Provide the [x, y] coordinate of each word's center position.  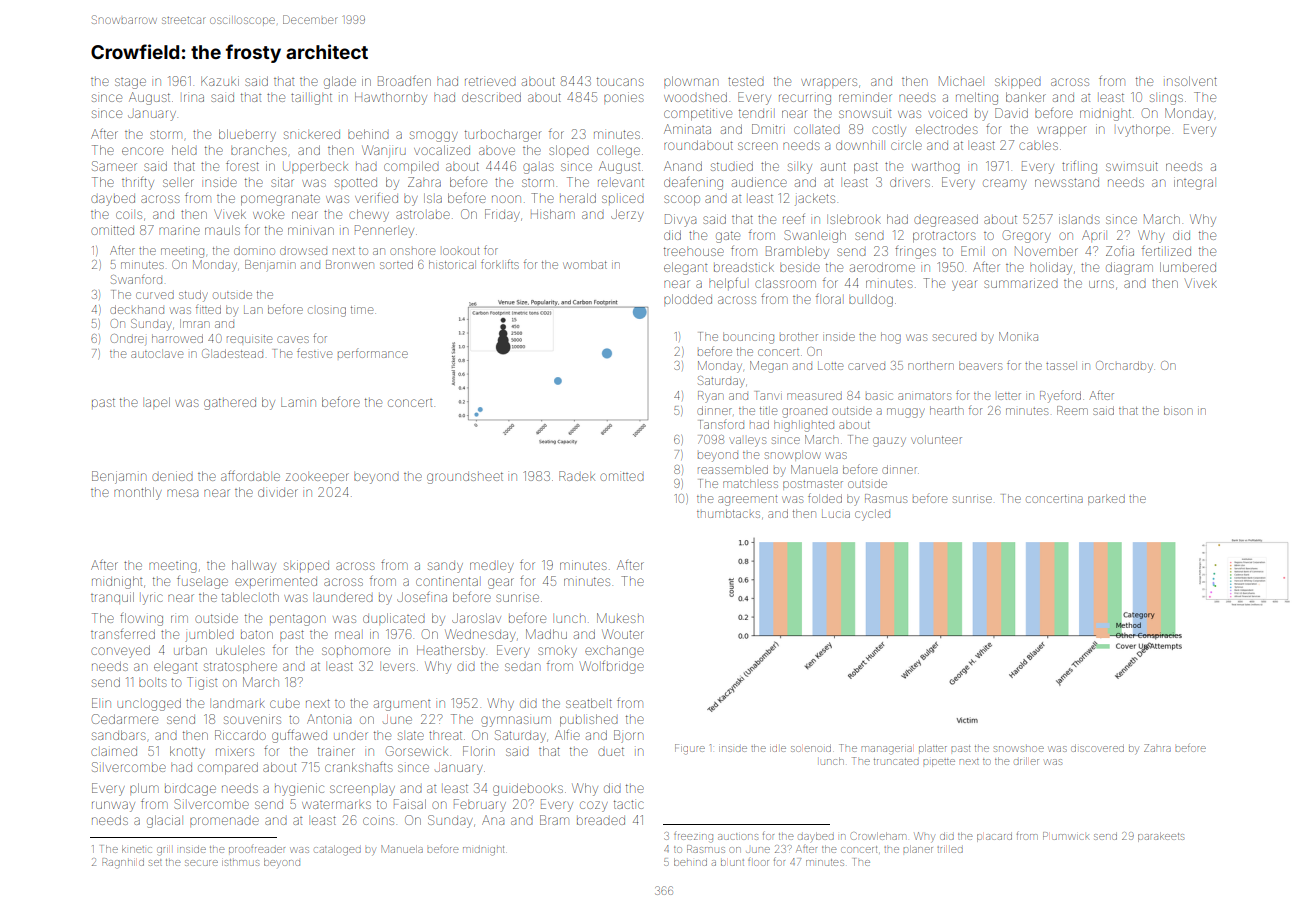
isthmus [240, 862]
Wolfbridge [612, 667]
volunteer [936, 439]
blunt [732, 862]
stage [130, 83]
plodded [688, 299]
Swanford [136, 279]
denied [172, 476]
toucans [620, 81]
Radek [577, 476]
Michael [960, 81]
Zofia [1120, 251]
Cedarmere [125, 719]
